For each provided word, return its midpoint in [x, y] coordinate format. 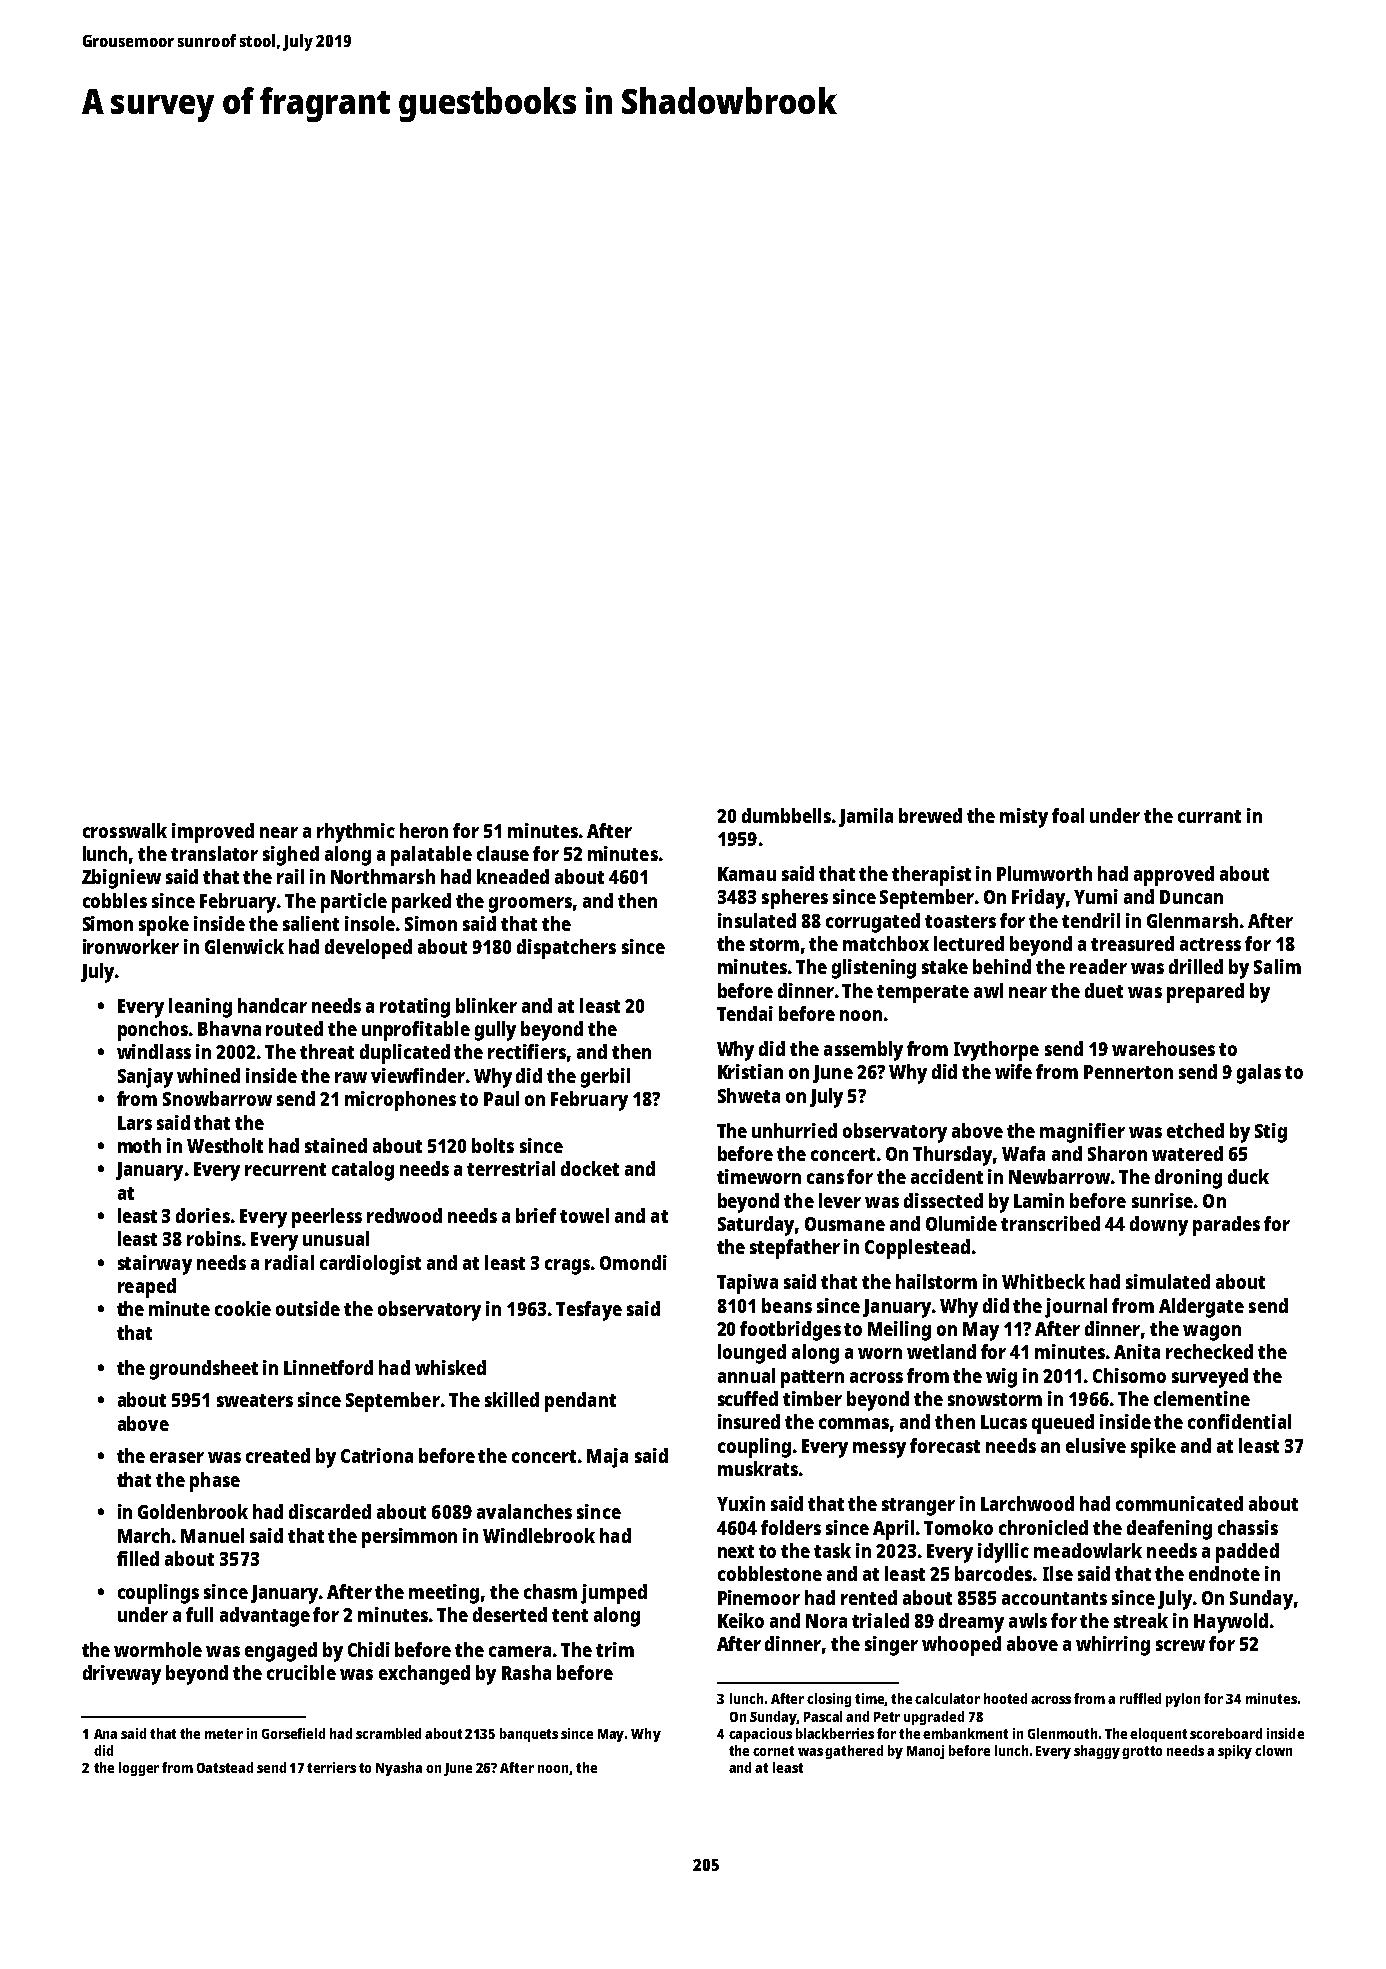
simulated [1168, 1281]
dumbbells [786, 815]
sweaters [255, 1400]
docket [590, 1168]
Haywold [1231, 1623]
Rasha [526, 1672]
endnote [1224, 1573]
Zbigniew [121, 879]
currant [1209, 816]
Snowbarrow [217, 1098]
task [832, 1550]
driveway [122, 1675]
